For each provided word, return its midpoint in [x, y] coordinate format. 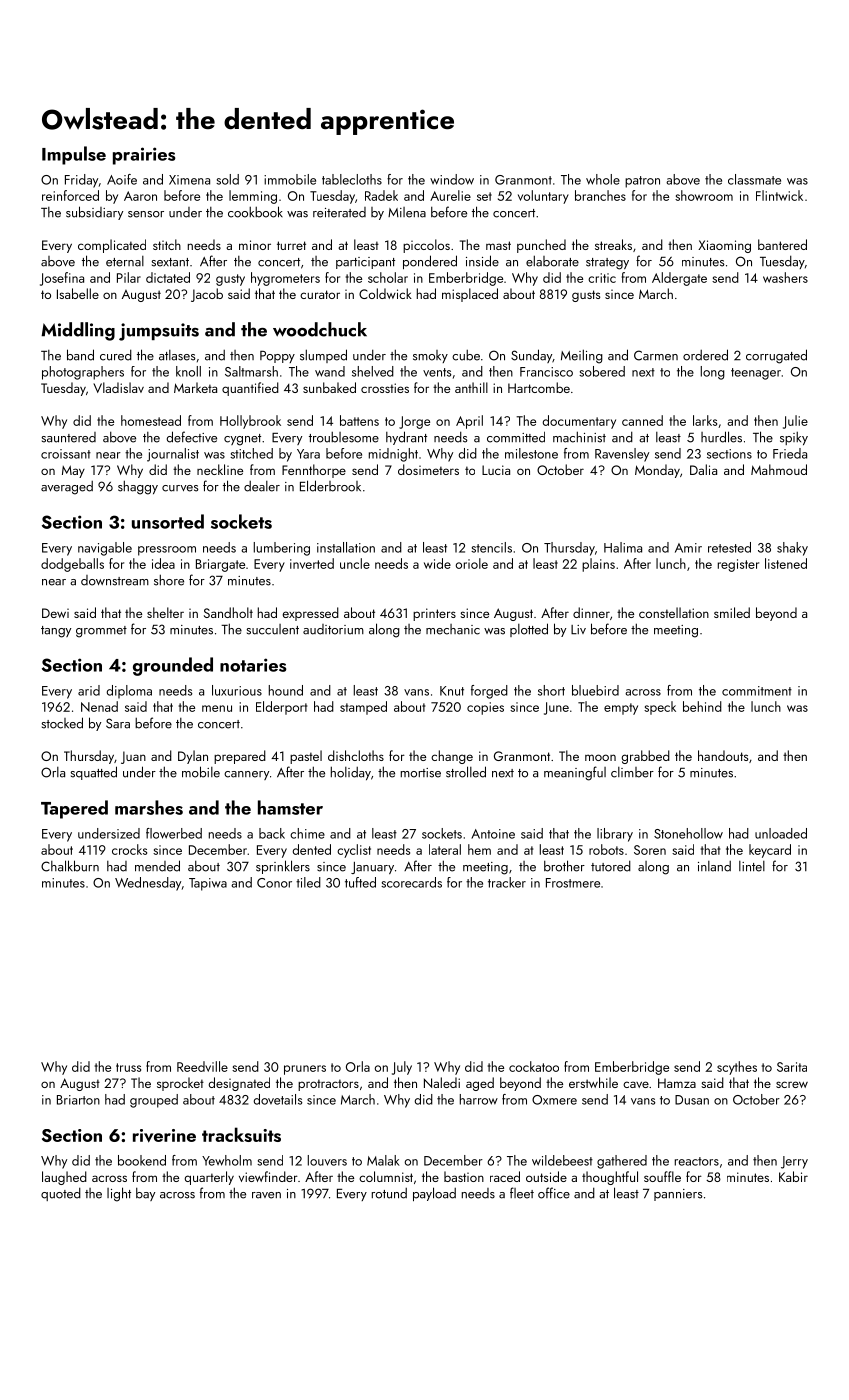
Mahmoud [779, 469]
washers [785, 277]
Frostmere [573, 883]
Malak [383, 1160]
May [73, 471]
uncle [355, 563]
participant [365, 263]
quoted [61, 1194]
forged [489, 692]
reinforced [70, 195]
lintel [752, 866]
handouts [723, 755]
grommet [101, 632]
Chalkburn [70, 866]
